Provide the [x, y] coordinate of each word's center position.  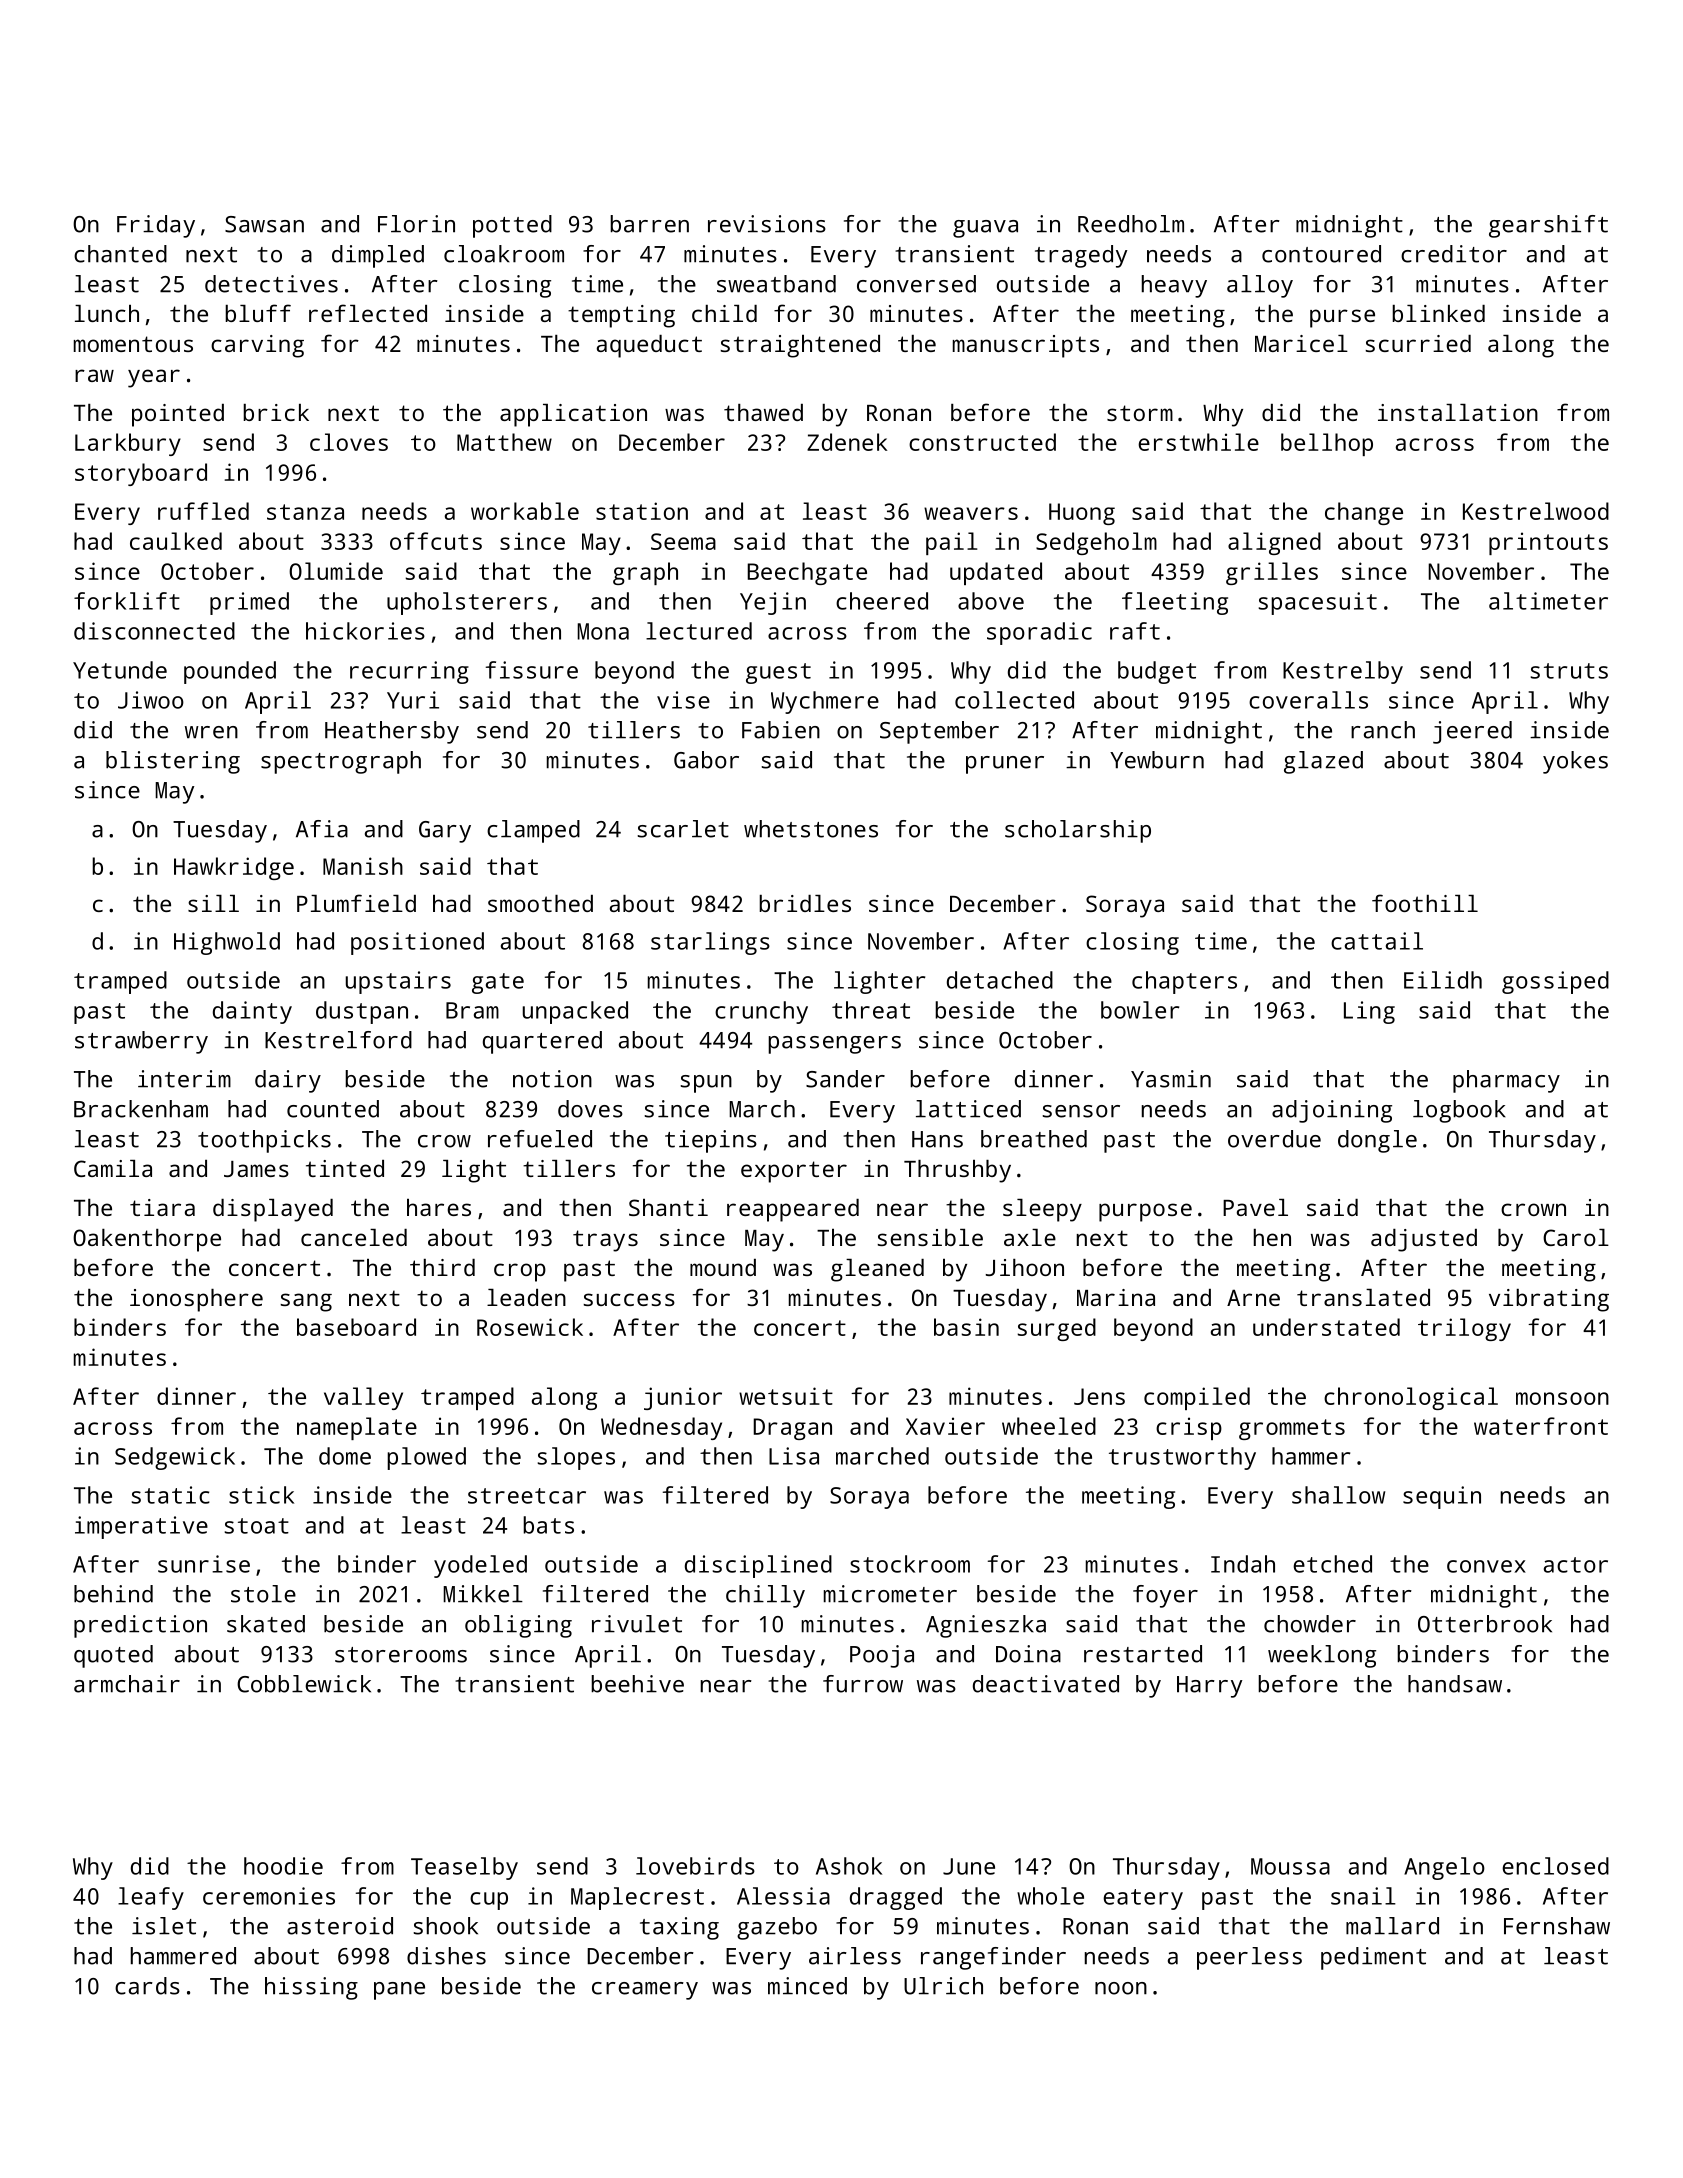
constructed [982, 442]
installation [1458, 412]
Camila [113, 1168]
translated [1363, 1297]
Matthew [504, 442]
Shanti [668, 1207]
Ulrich [943, 1986]
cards [147, 1986]
